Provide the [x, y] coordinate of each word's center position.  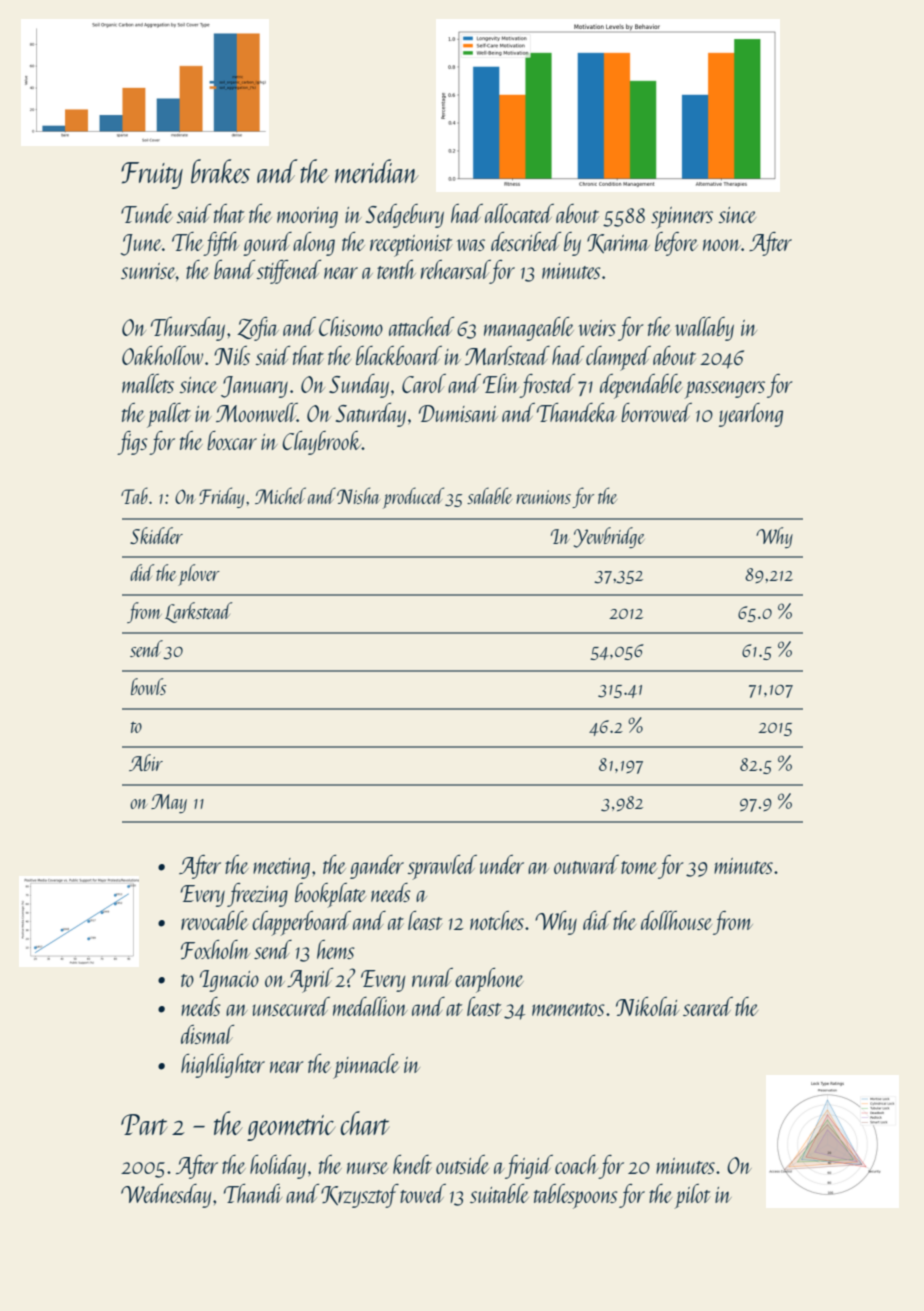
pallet [169, 415]
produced [413, 498]
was [471, 245]
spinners [682, 218]
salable [489, 495]
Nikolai [647, 1006]
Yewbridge [609, 537]
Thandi [253, 1193]
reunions [543, 497]
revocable [214, 920]
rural [432, 977]
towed [423, 1193]
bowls [148, 686]
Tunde [147, 213]
